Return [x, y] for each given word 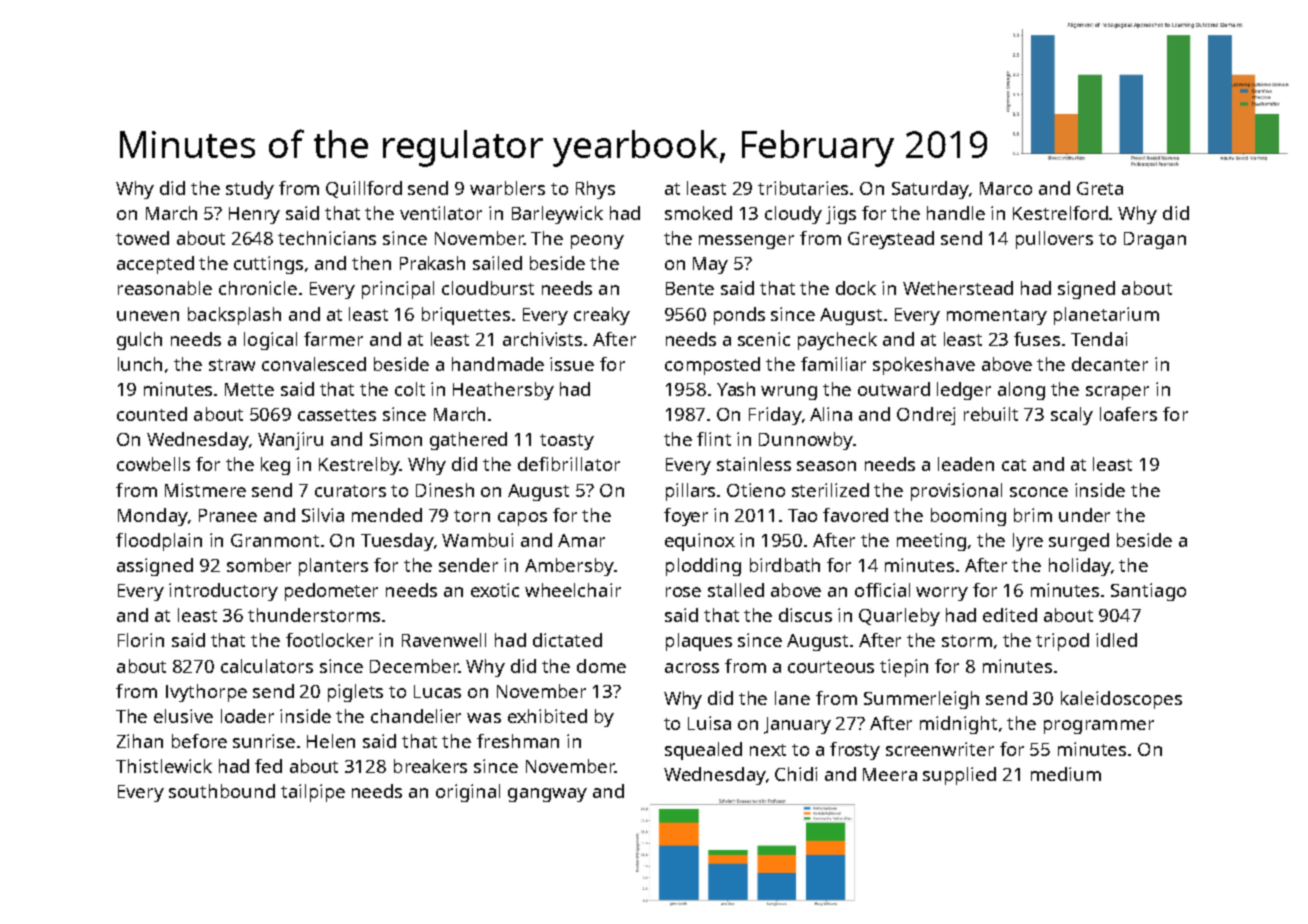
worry [942, 594]
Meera [890, 774]
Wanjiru [290, 441]
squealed [703, 751]
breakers [430, 766]
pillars [692, 492]
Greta [1100, 188]
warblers [507, 188]
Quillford [364, 189]
